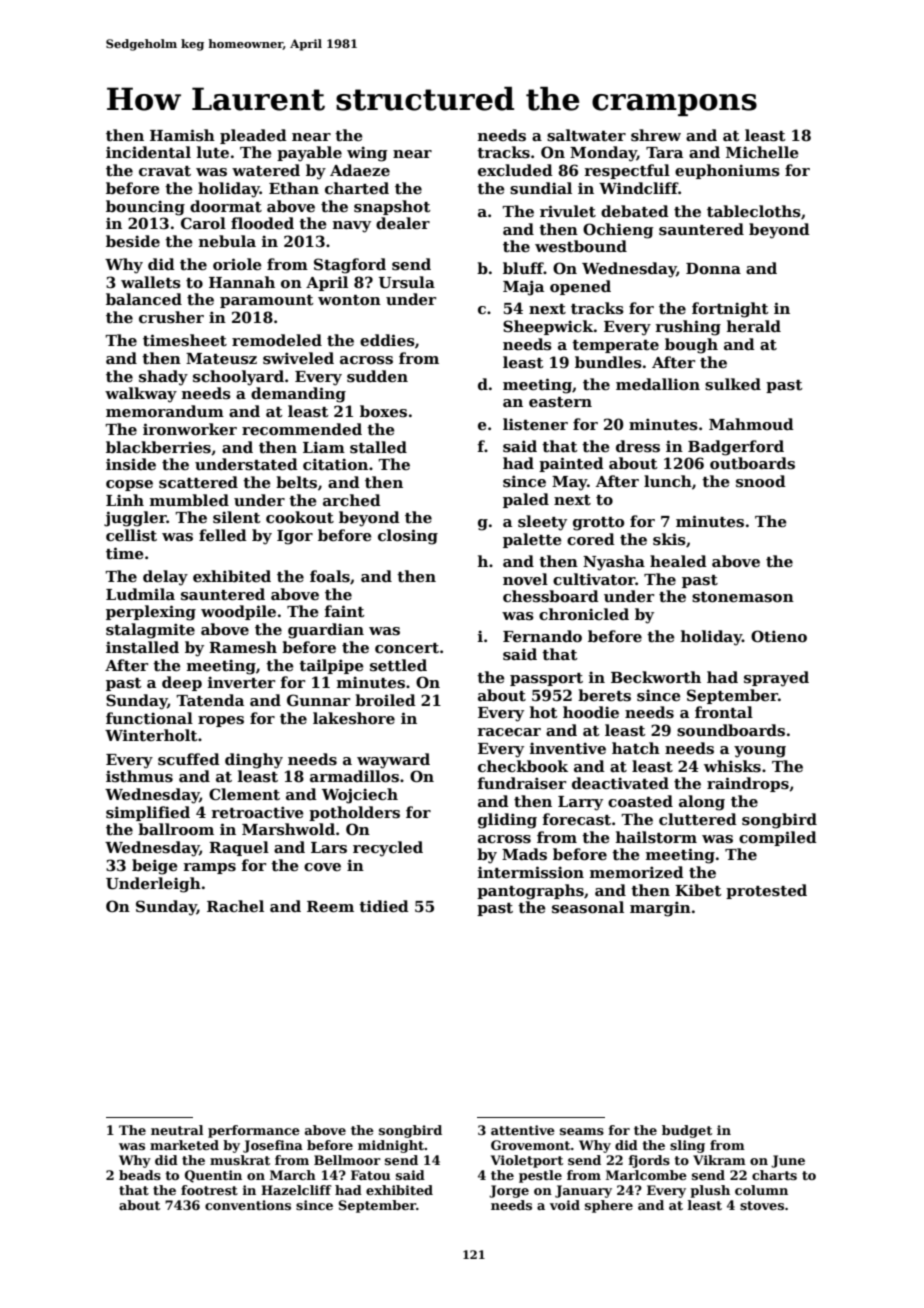 The width and height of the screenshot is (924, 1308). I want to click on marketed, so click(184, 1145).
